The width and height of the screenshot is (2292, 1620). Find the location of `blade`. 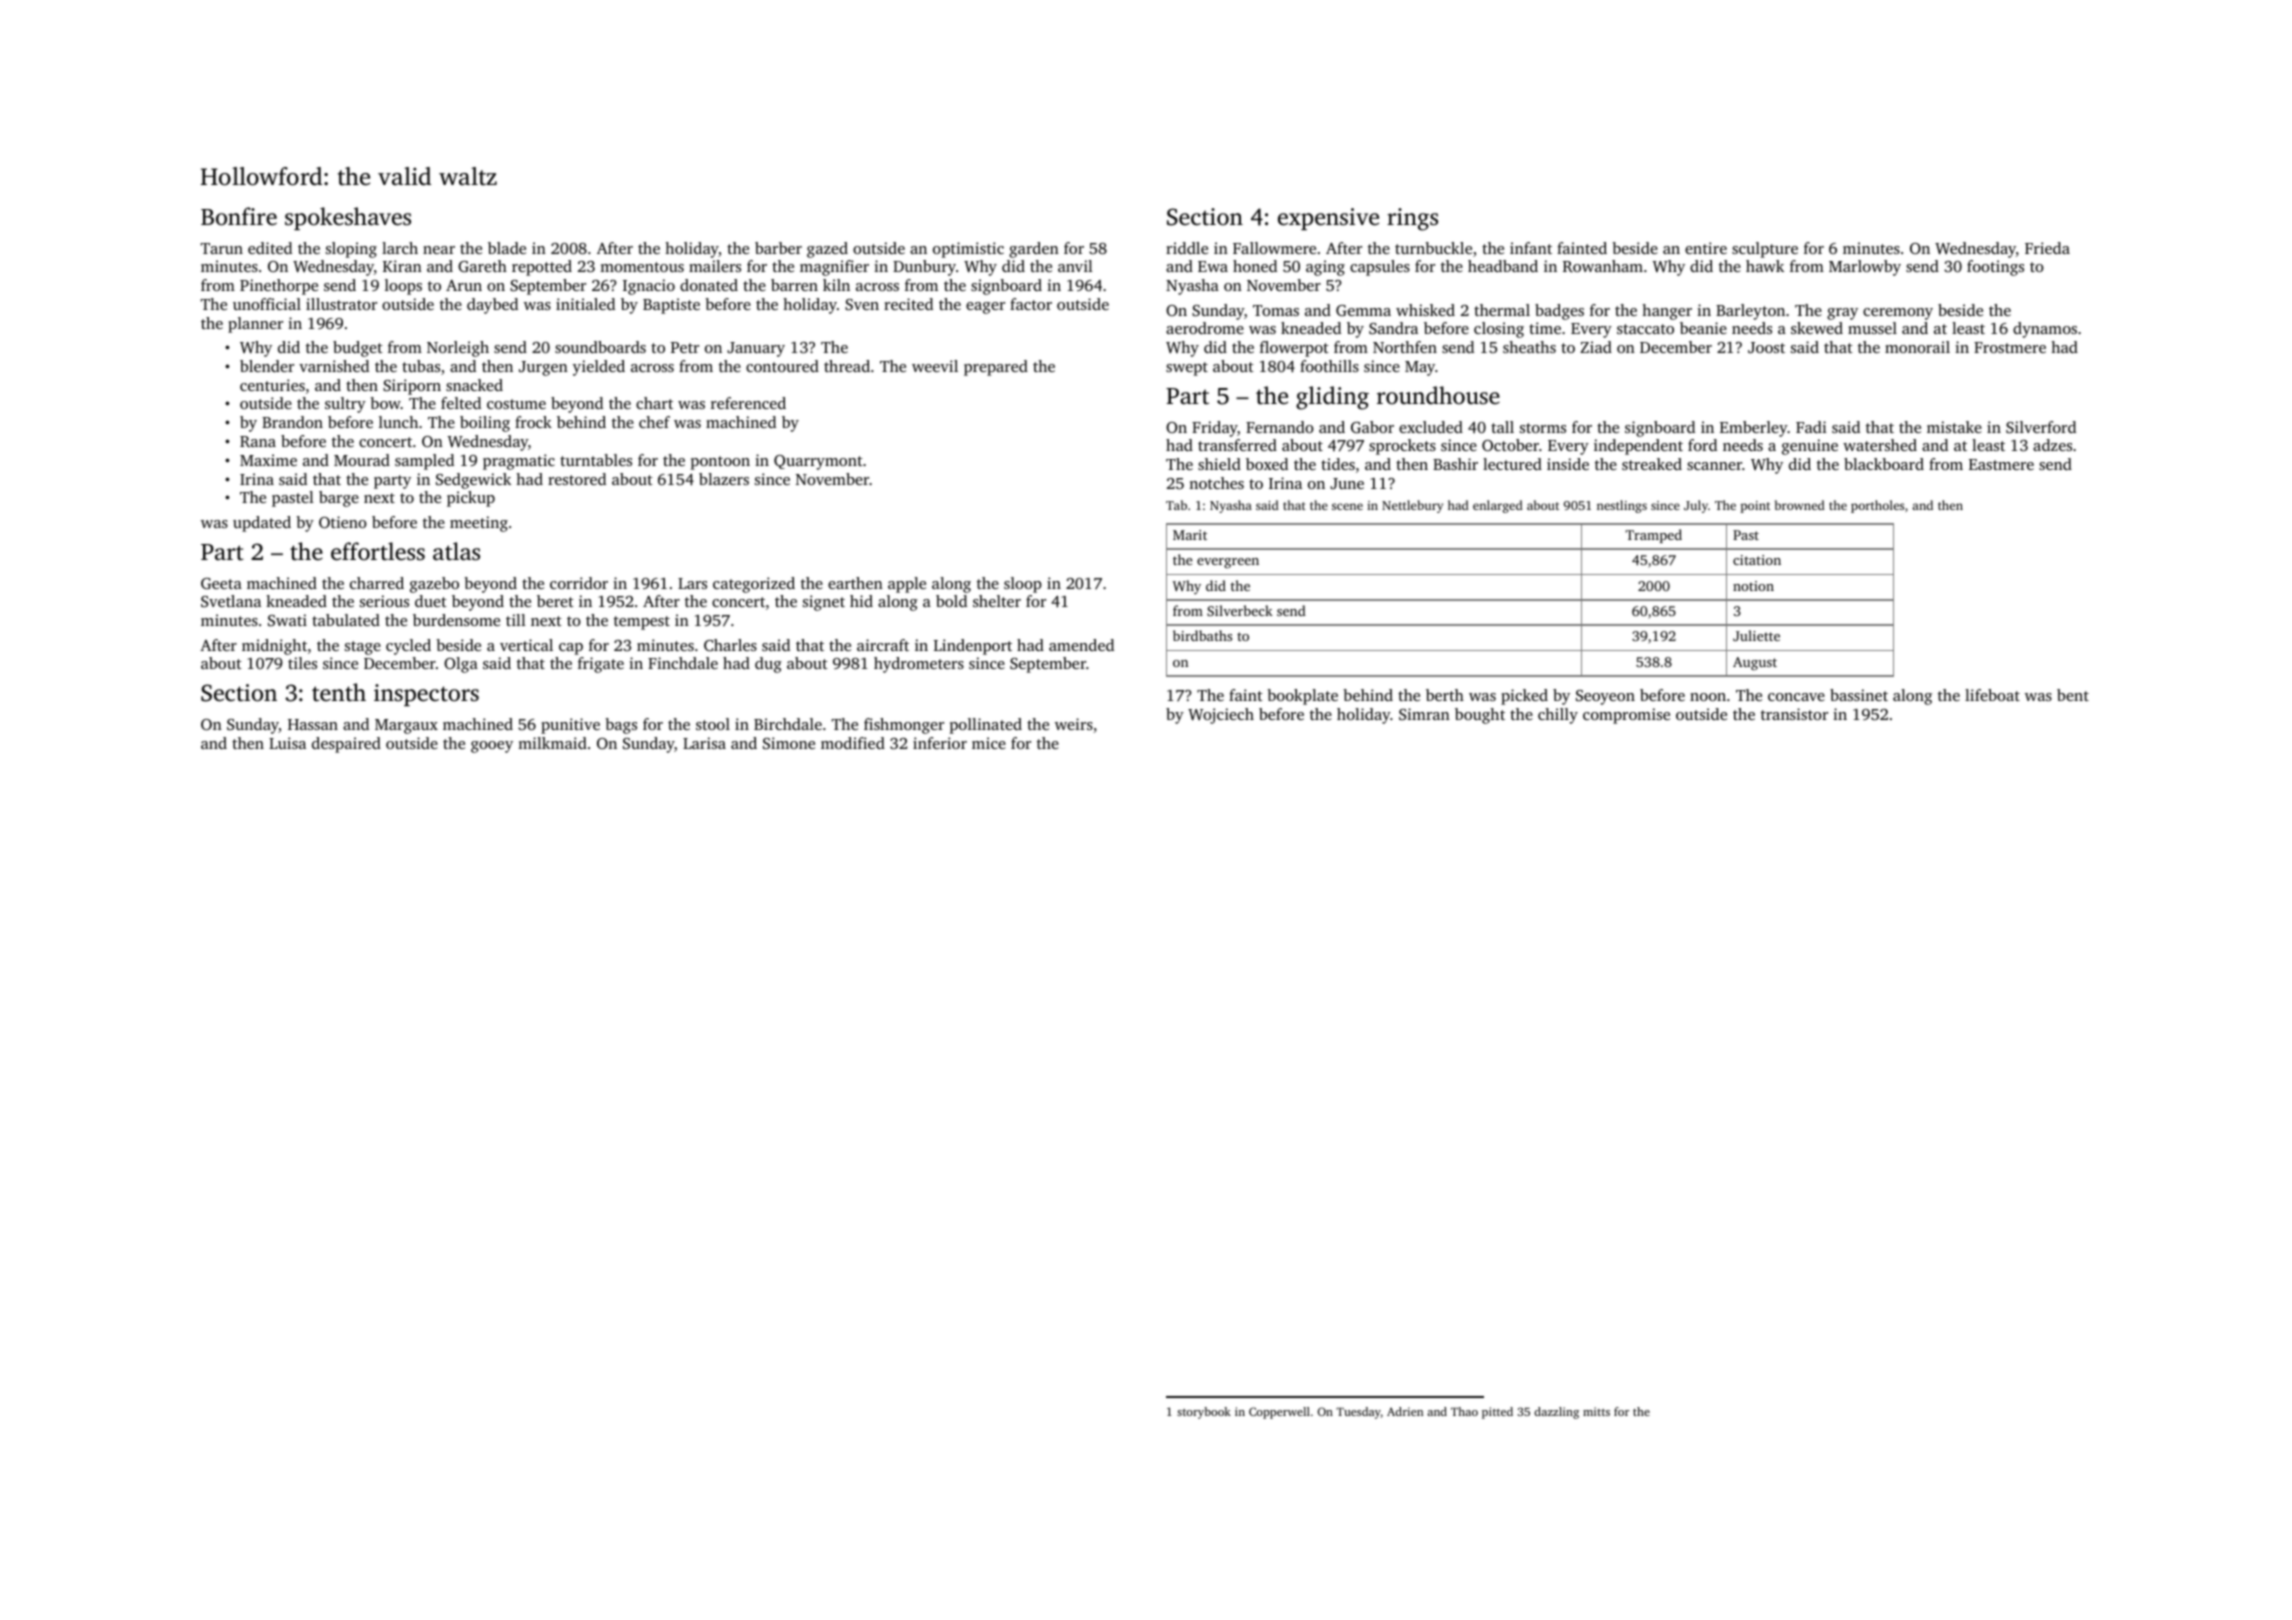

blade is located at coordinates (507, 248).
